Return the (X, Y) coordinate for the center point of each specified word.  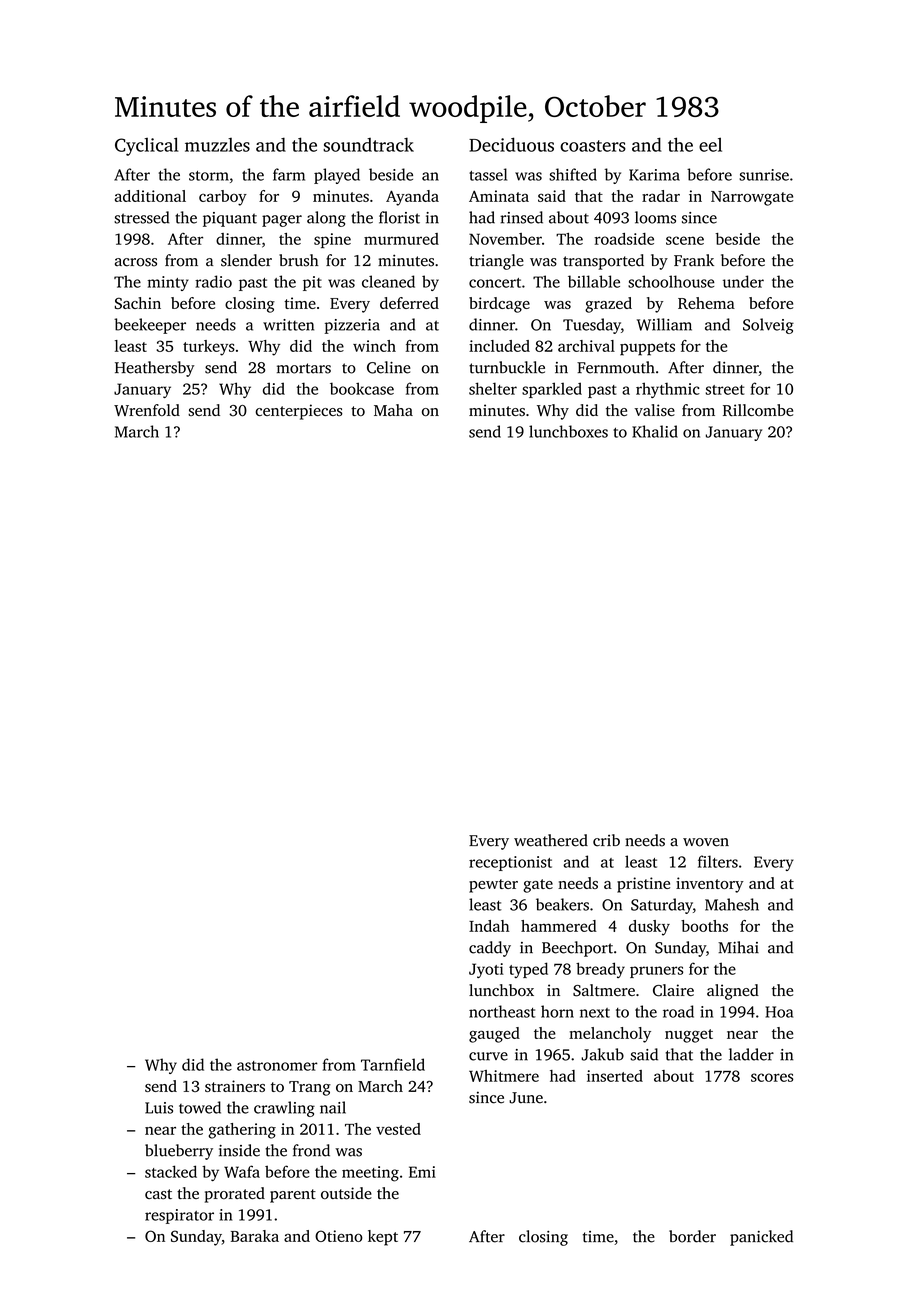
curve (488, 1056)
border (692, 1236)
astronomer (277, 1066)
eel (710, 144)
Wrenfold (147, 410)
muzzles (217, 145)
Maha (393, 410)
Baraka (255, 1236)
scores (772, 1077)
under (743, 281)
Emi (422, 1172)
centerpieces (298, 412)
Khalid (655, 431)
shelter (493, 388)
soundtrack (368, 144)
